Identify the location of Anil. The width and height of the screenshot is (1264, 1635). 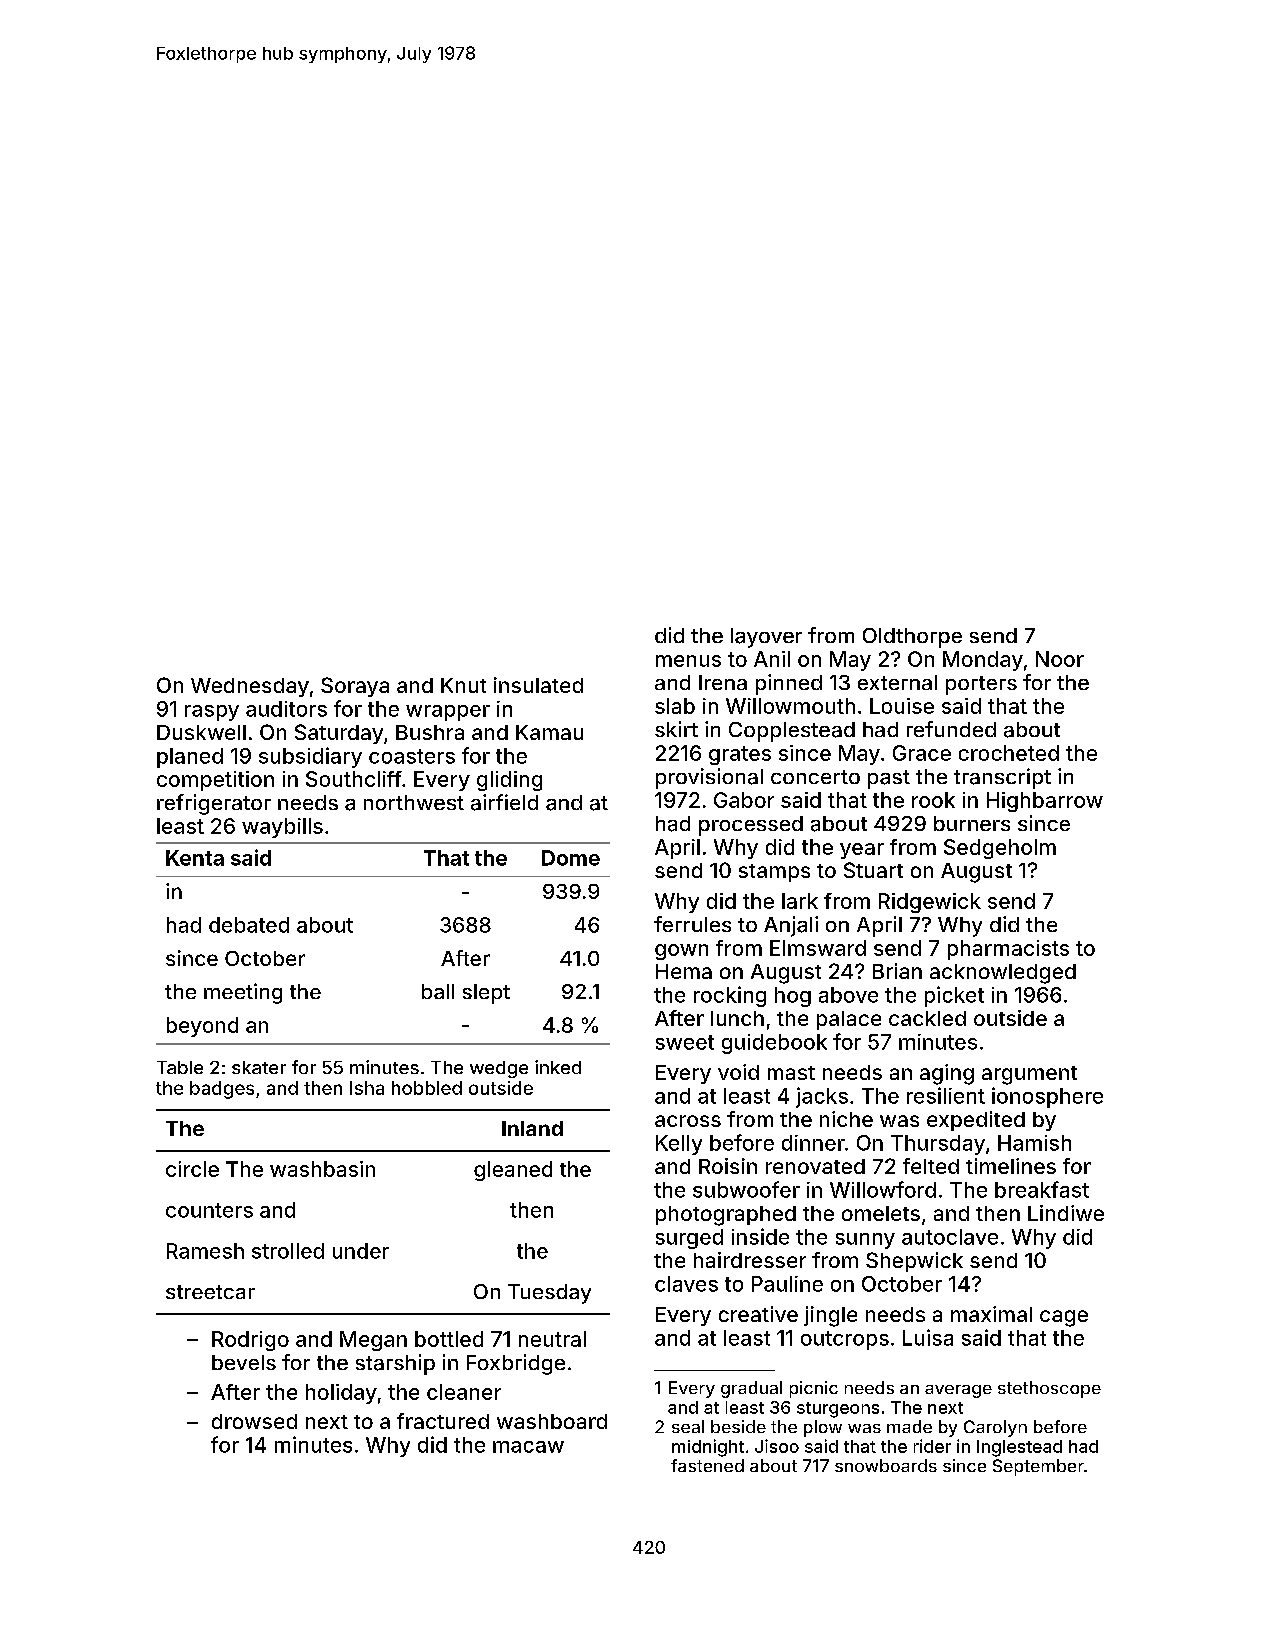
(772, 659).
